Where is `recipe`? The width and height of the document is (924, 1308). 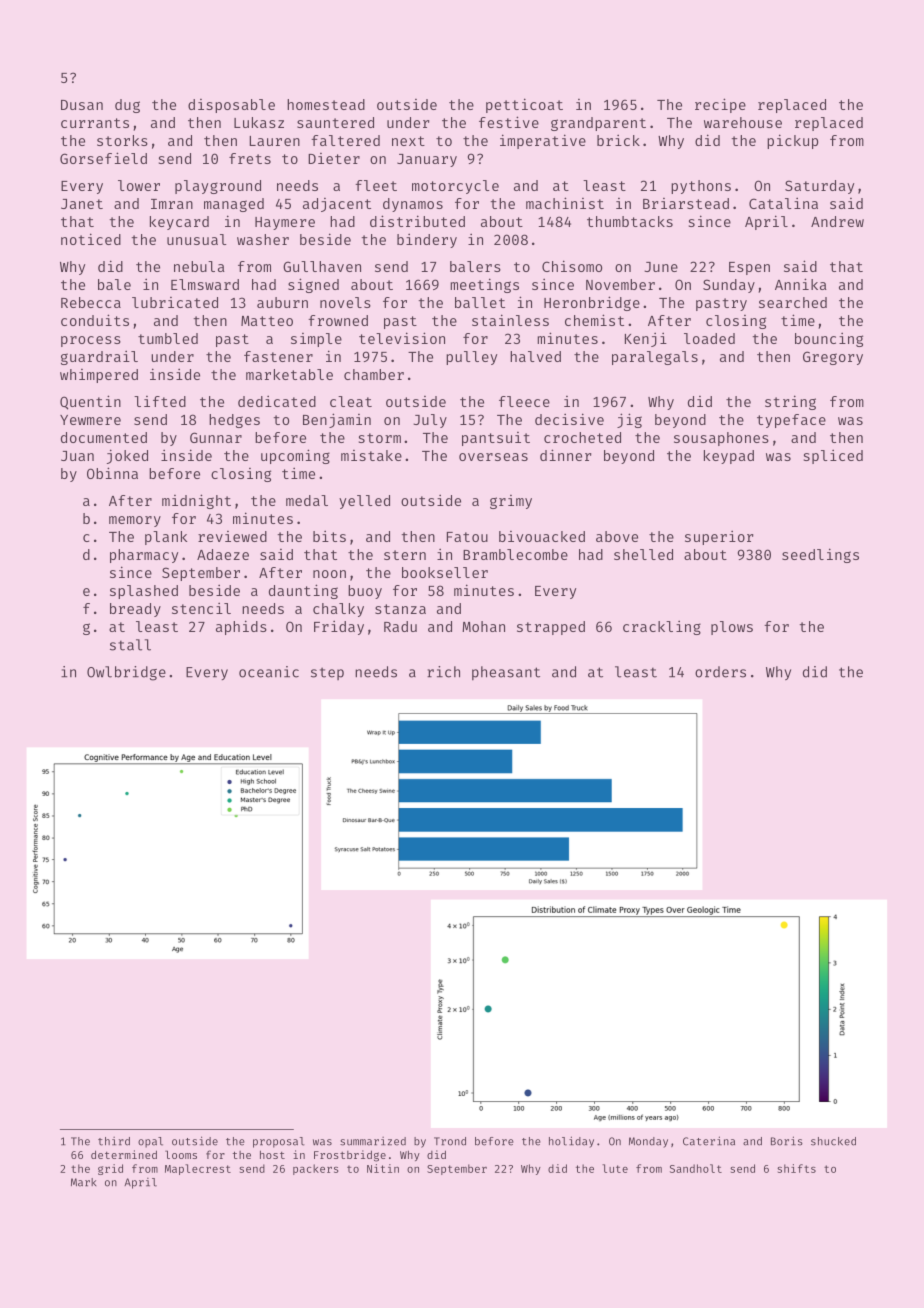 recipe is located at coordinates (720, 105).
